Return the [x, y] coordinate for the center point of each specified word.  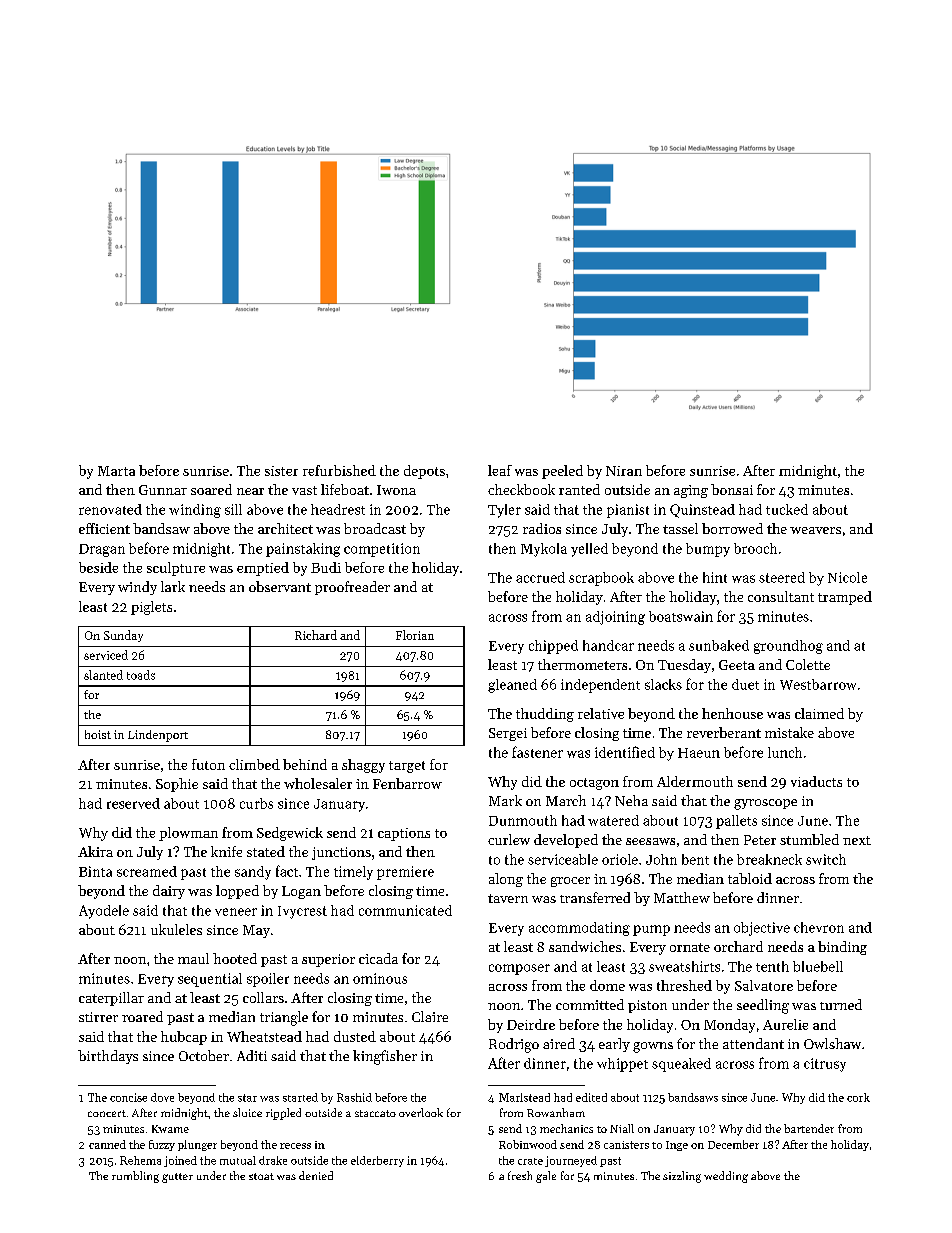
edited [591, 1097]
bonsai [732, 489]
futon [208, 764]
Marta [116, 471]
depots [424, 472]
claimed [819, 713]
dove [162, 1097]
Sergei [508, 734]
